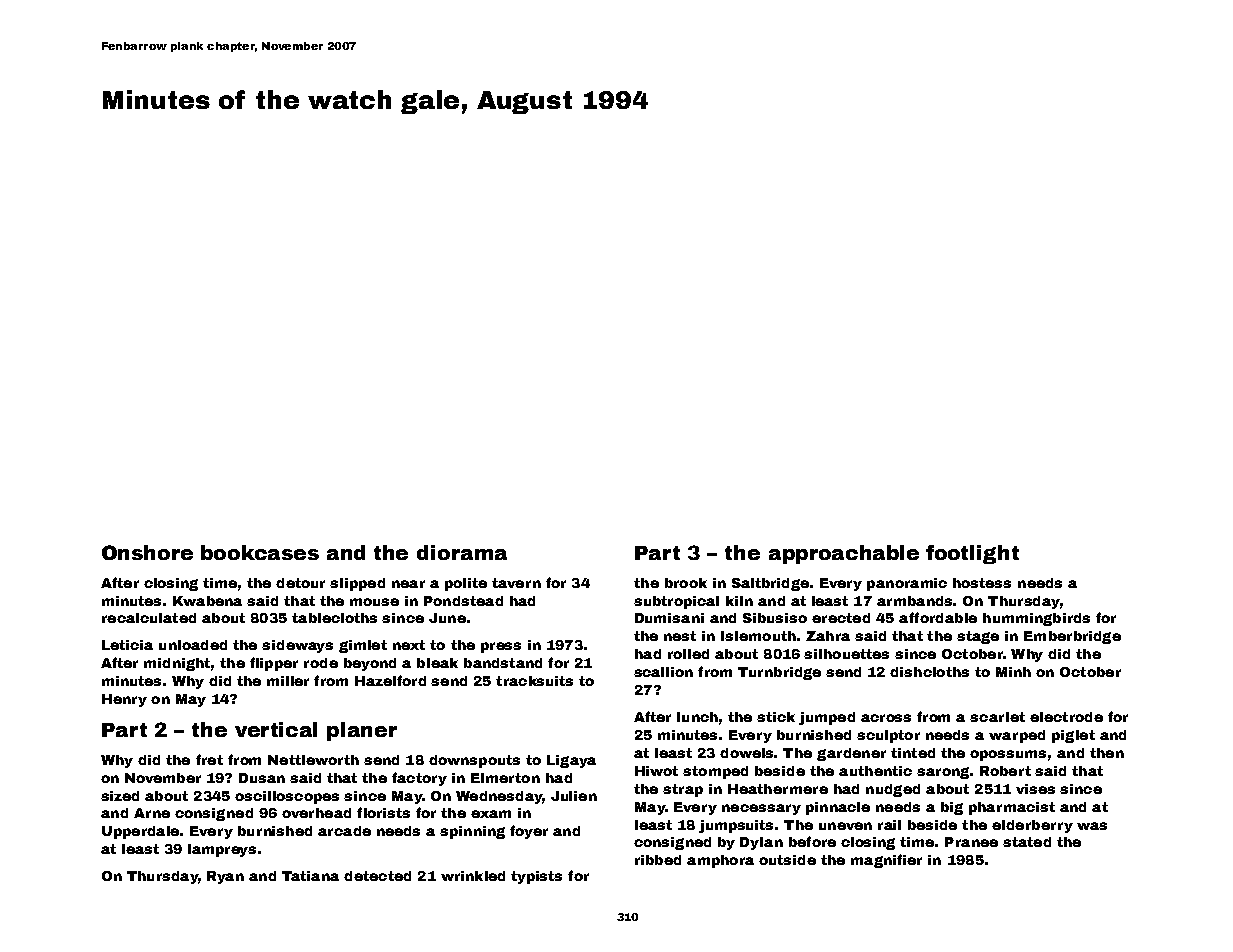 The image size is (1233, 952). What do you see at coordinates (334, 618) in the screenshot?
I see `tablecloths` at bounding box center [334, 618].
